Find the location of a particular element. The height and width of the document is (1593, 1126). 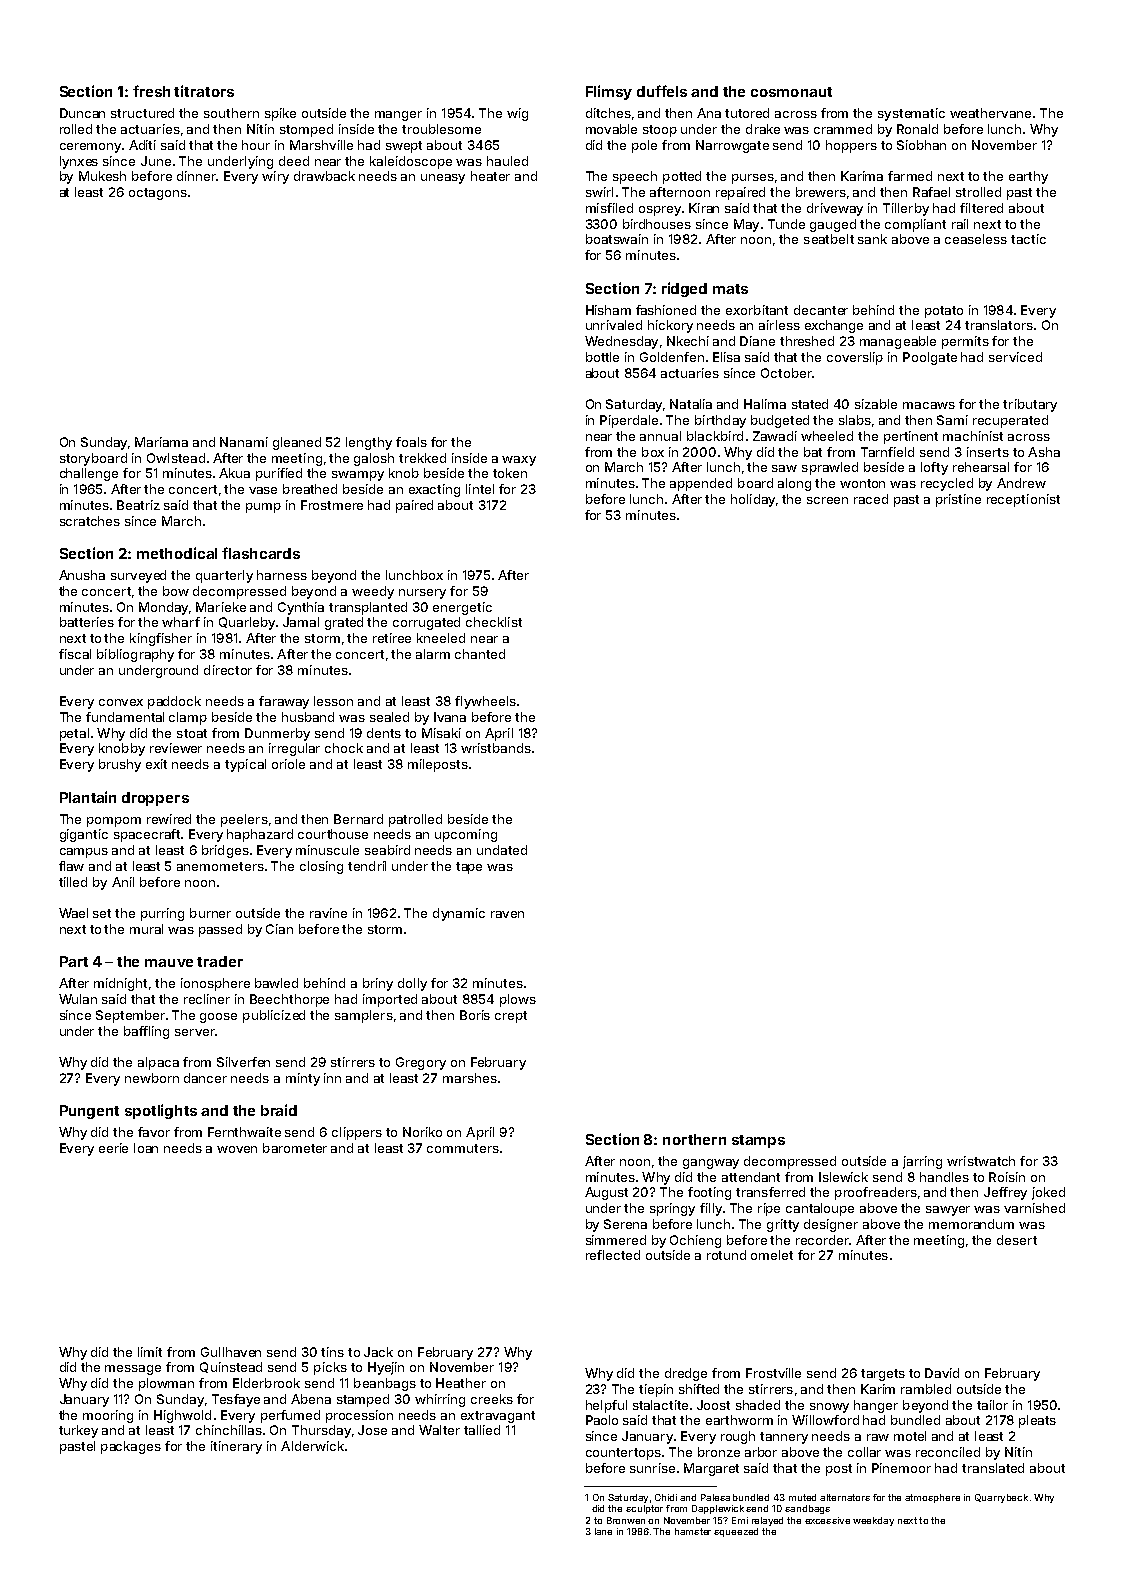

Piperdale is located at coordinates (629, 421).
